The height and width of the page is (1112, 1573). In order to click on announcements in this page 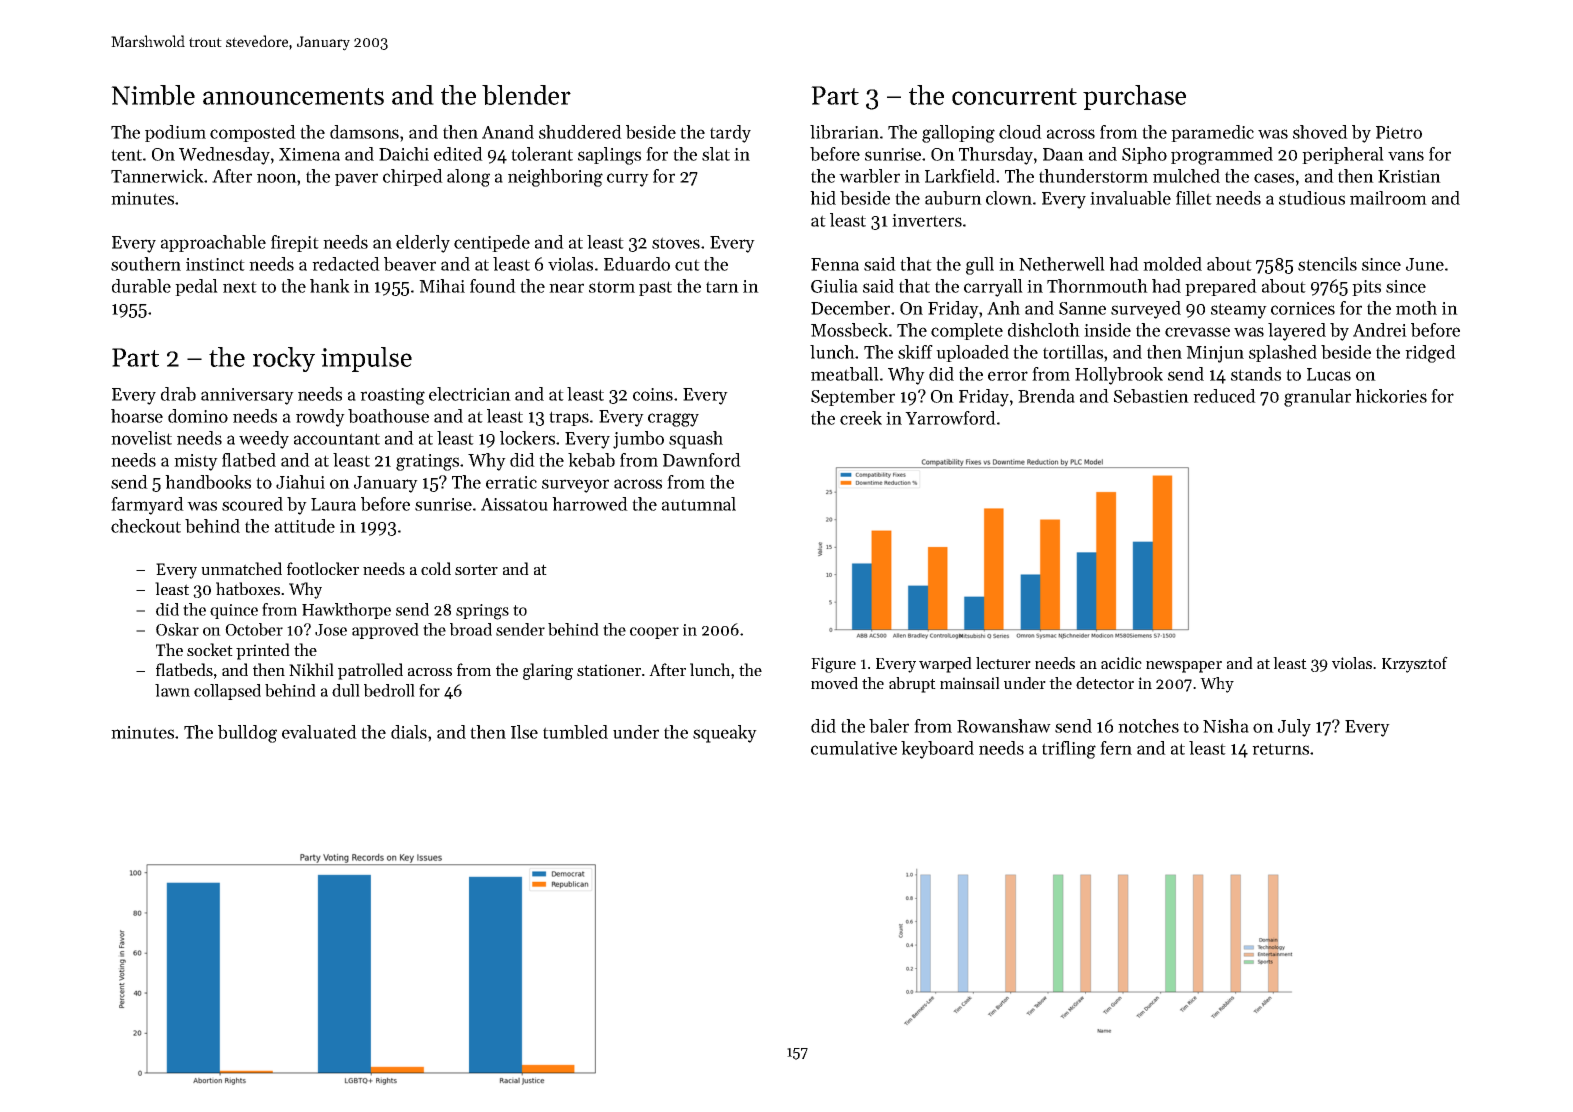, I will do `click(293, 96)`.
